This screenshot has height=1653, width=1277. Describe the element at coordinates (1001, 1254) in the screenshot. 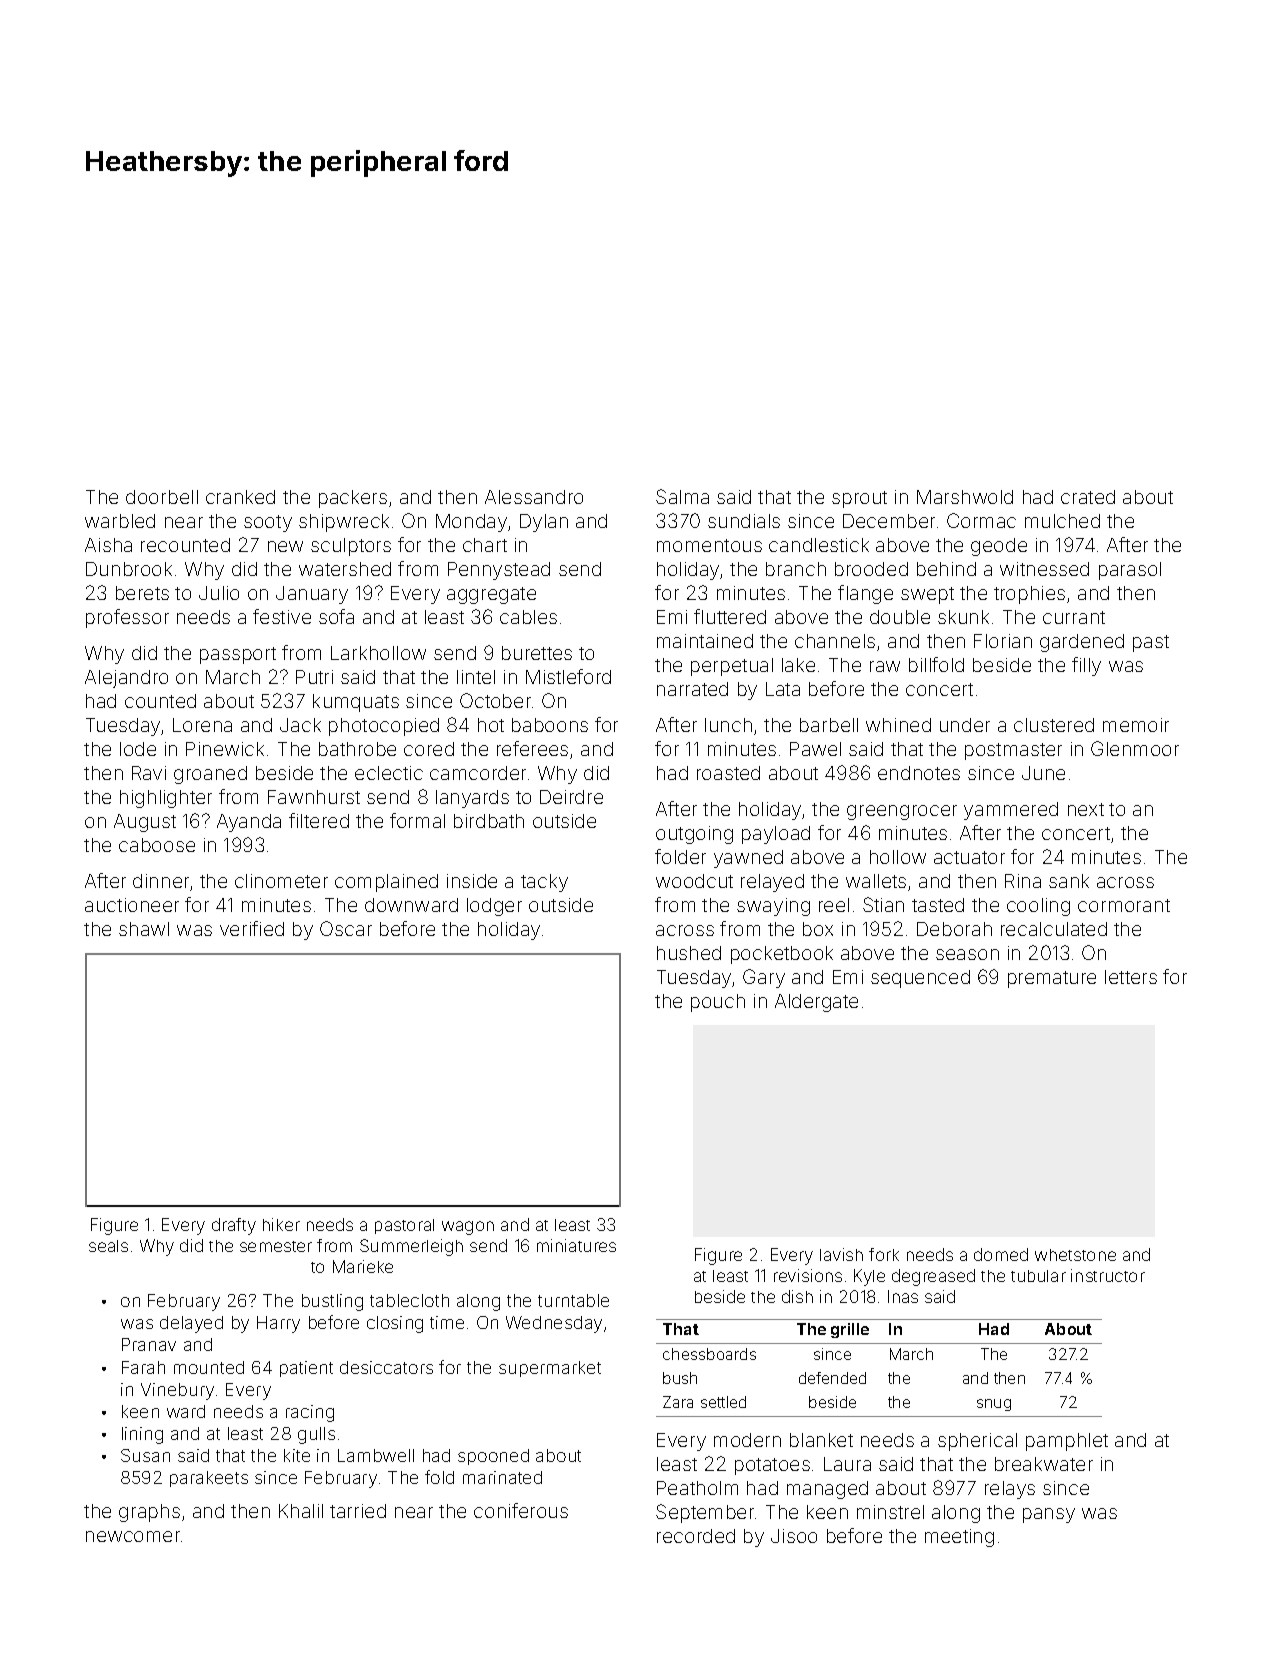

I see `domed` at that location.
